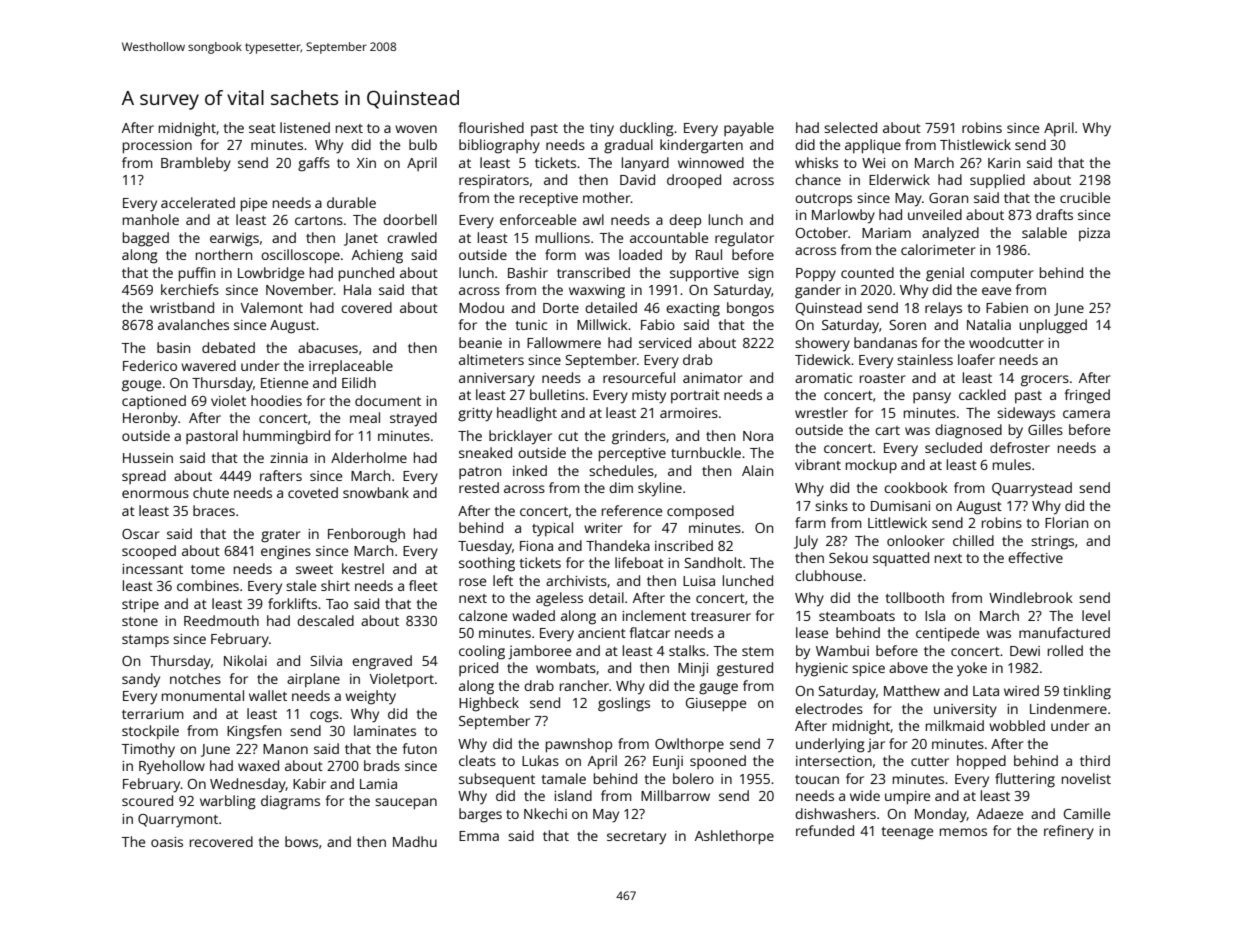 This document has height=952, width=1233. I want to click on receptive, so click(549, 200).
